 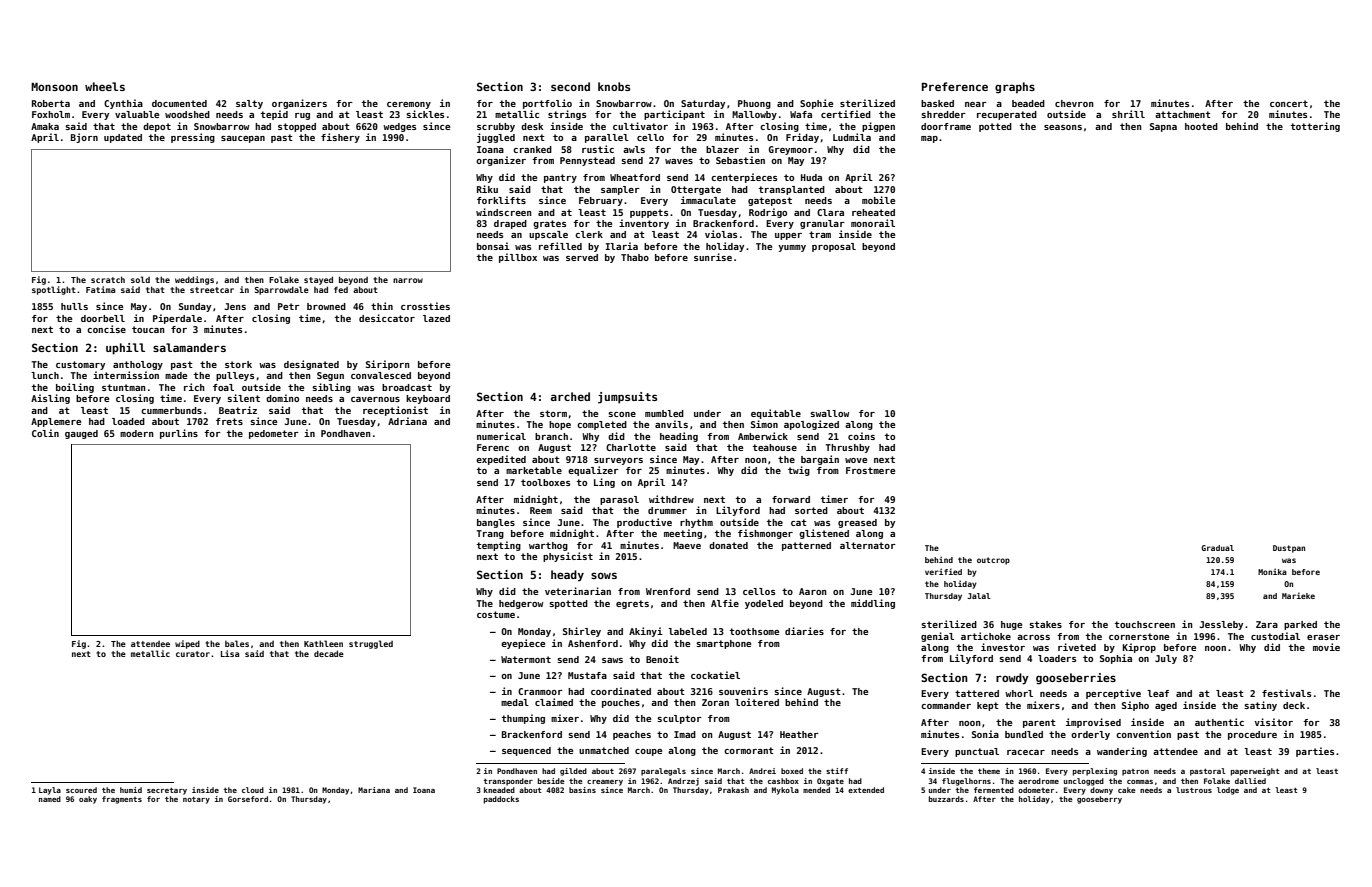 What do you see at coordinates (1228, 791) in the image?
I see `lodge` at bounding box center [1228, 791].
